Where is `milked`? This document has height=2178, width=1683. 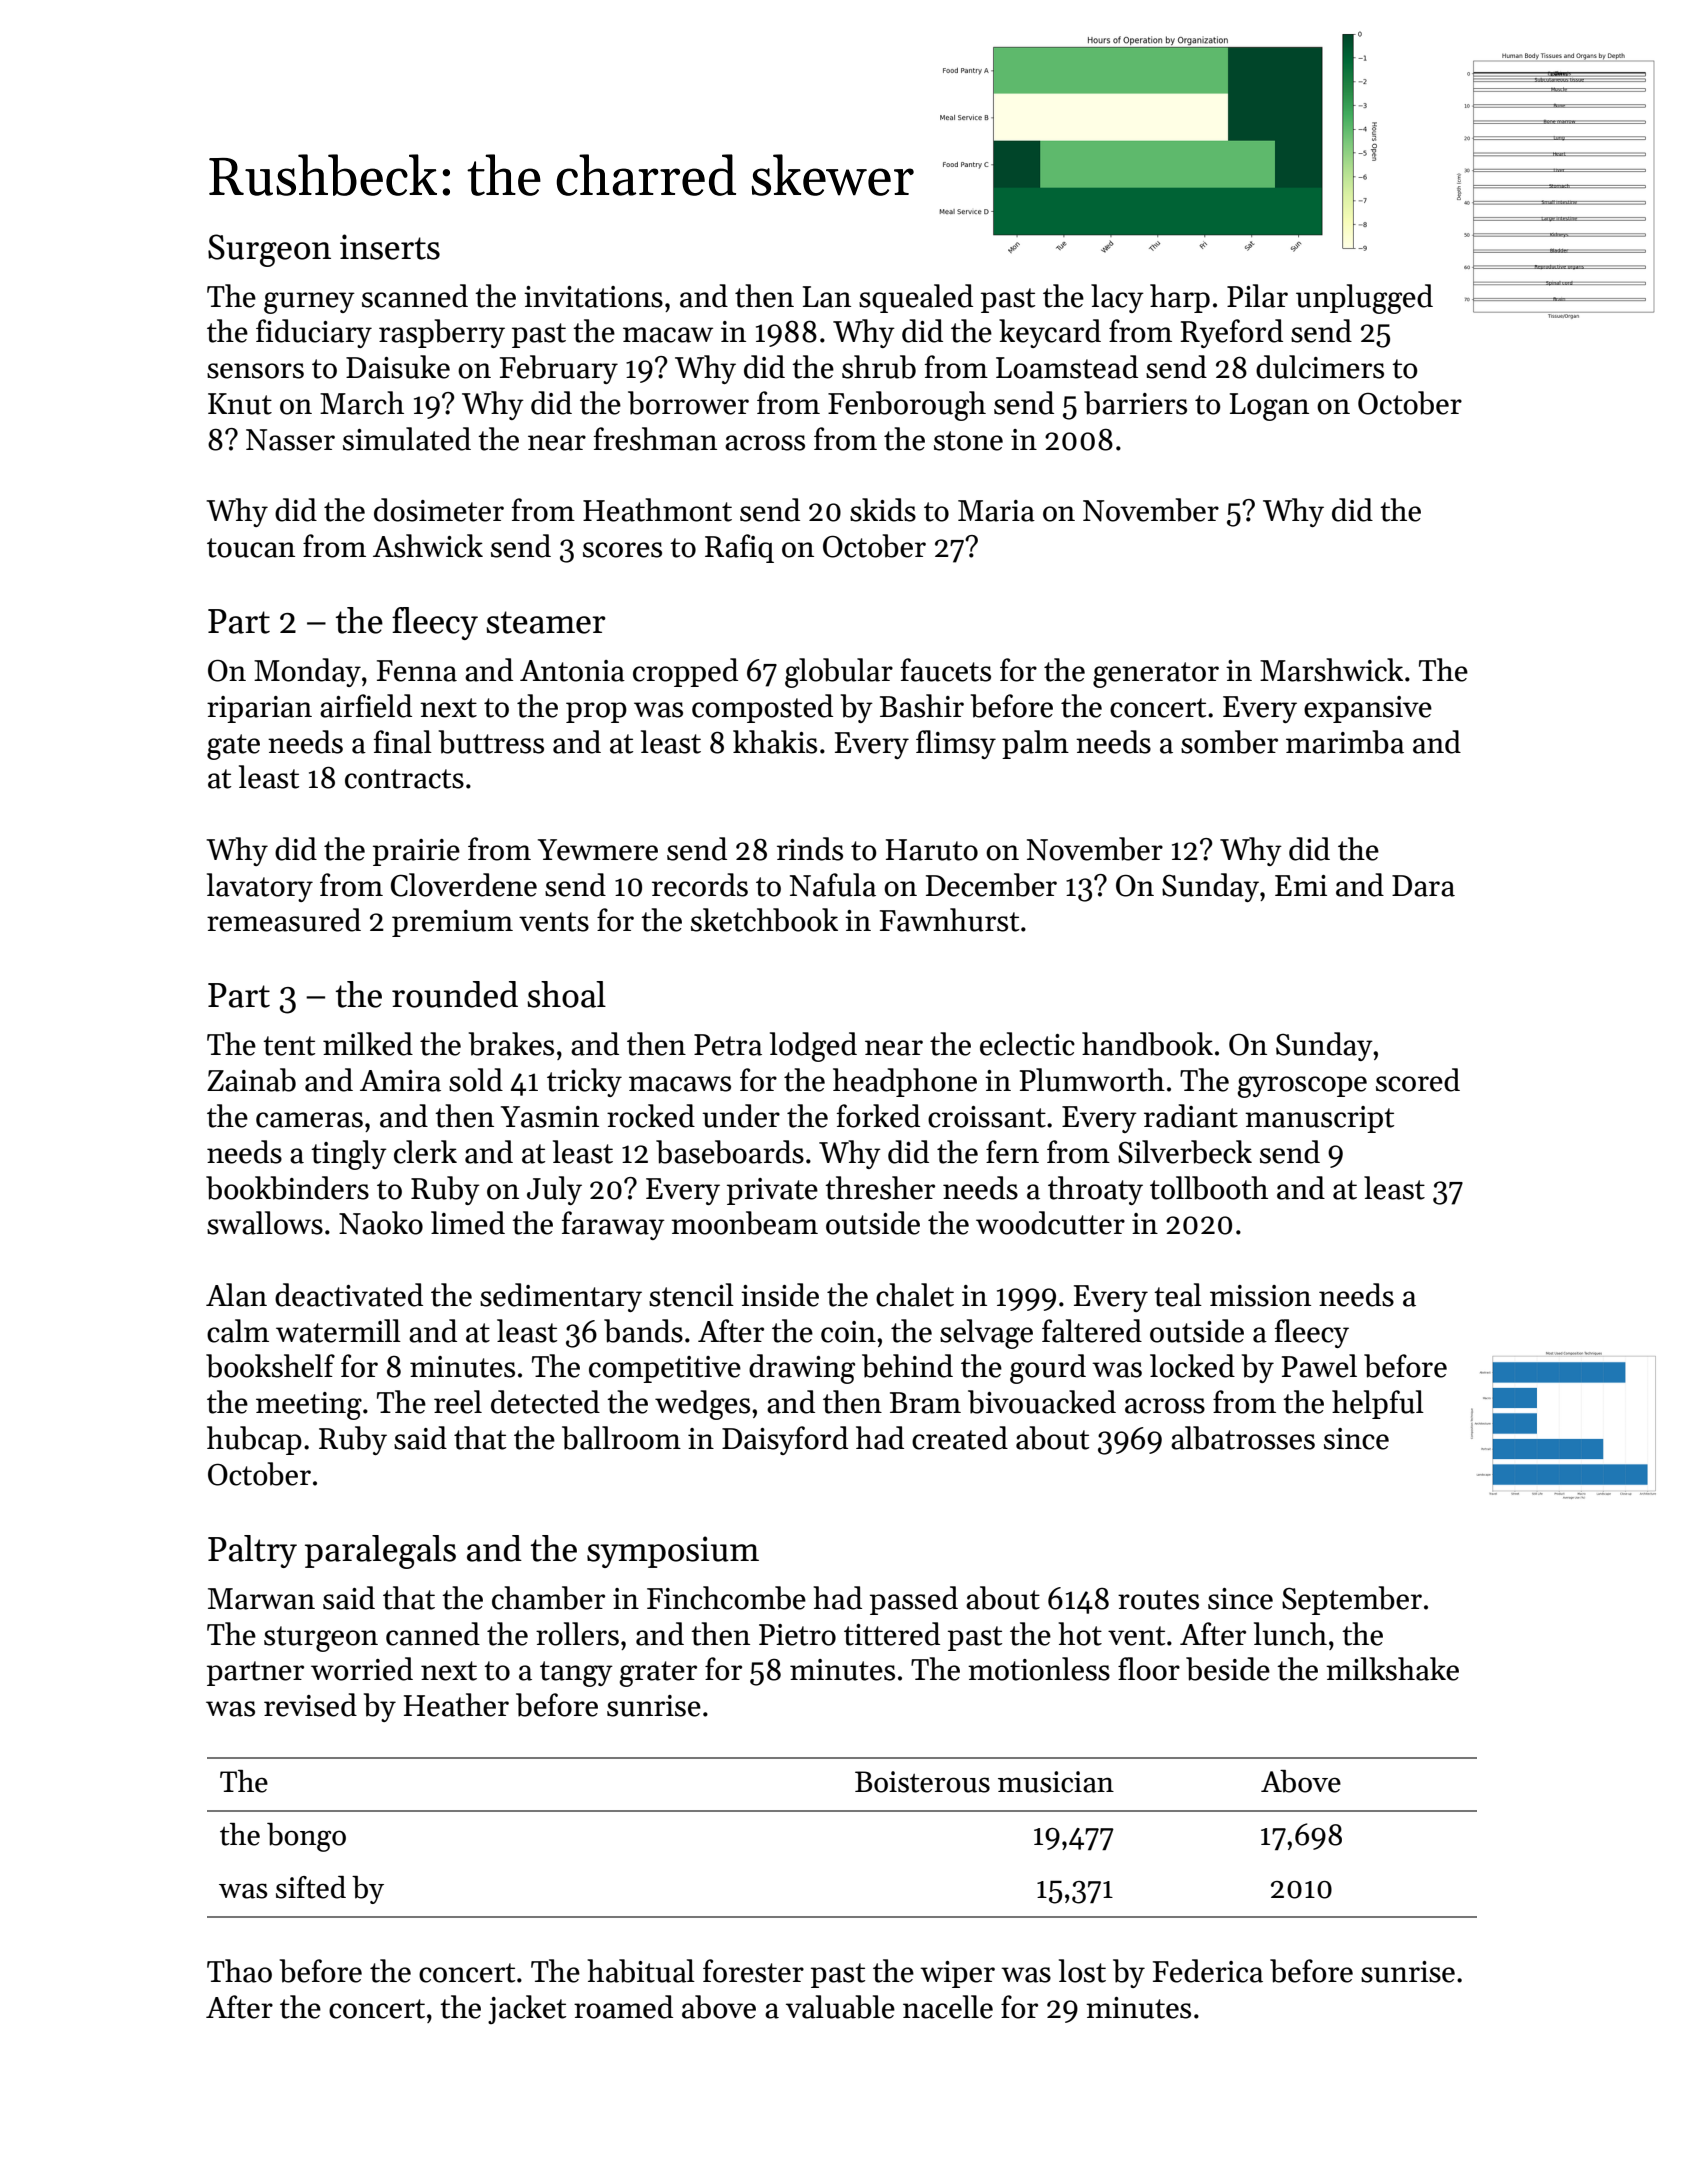
milked is located at coordinates (368, 1044).
